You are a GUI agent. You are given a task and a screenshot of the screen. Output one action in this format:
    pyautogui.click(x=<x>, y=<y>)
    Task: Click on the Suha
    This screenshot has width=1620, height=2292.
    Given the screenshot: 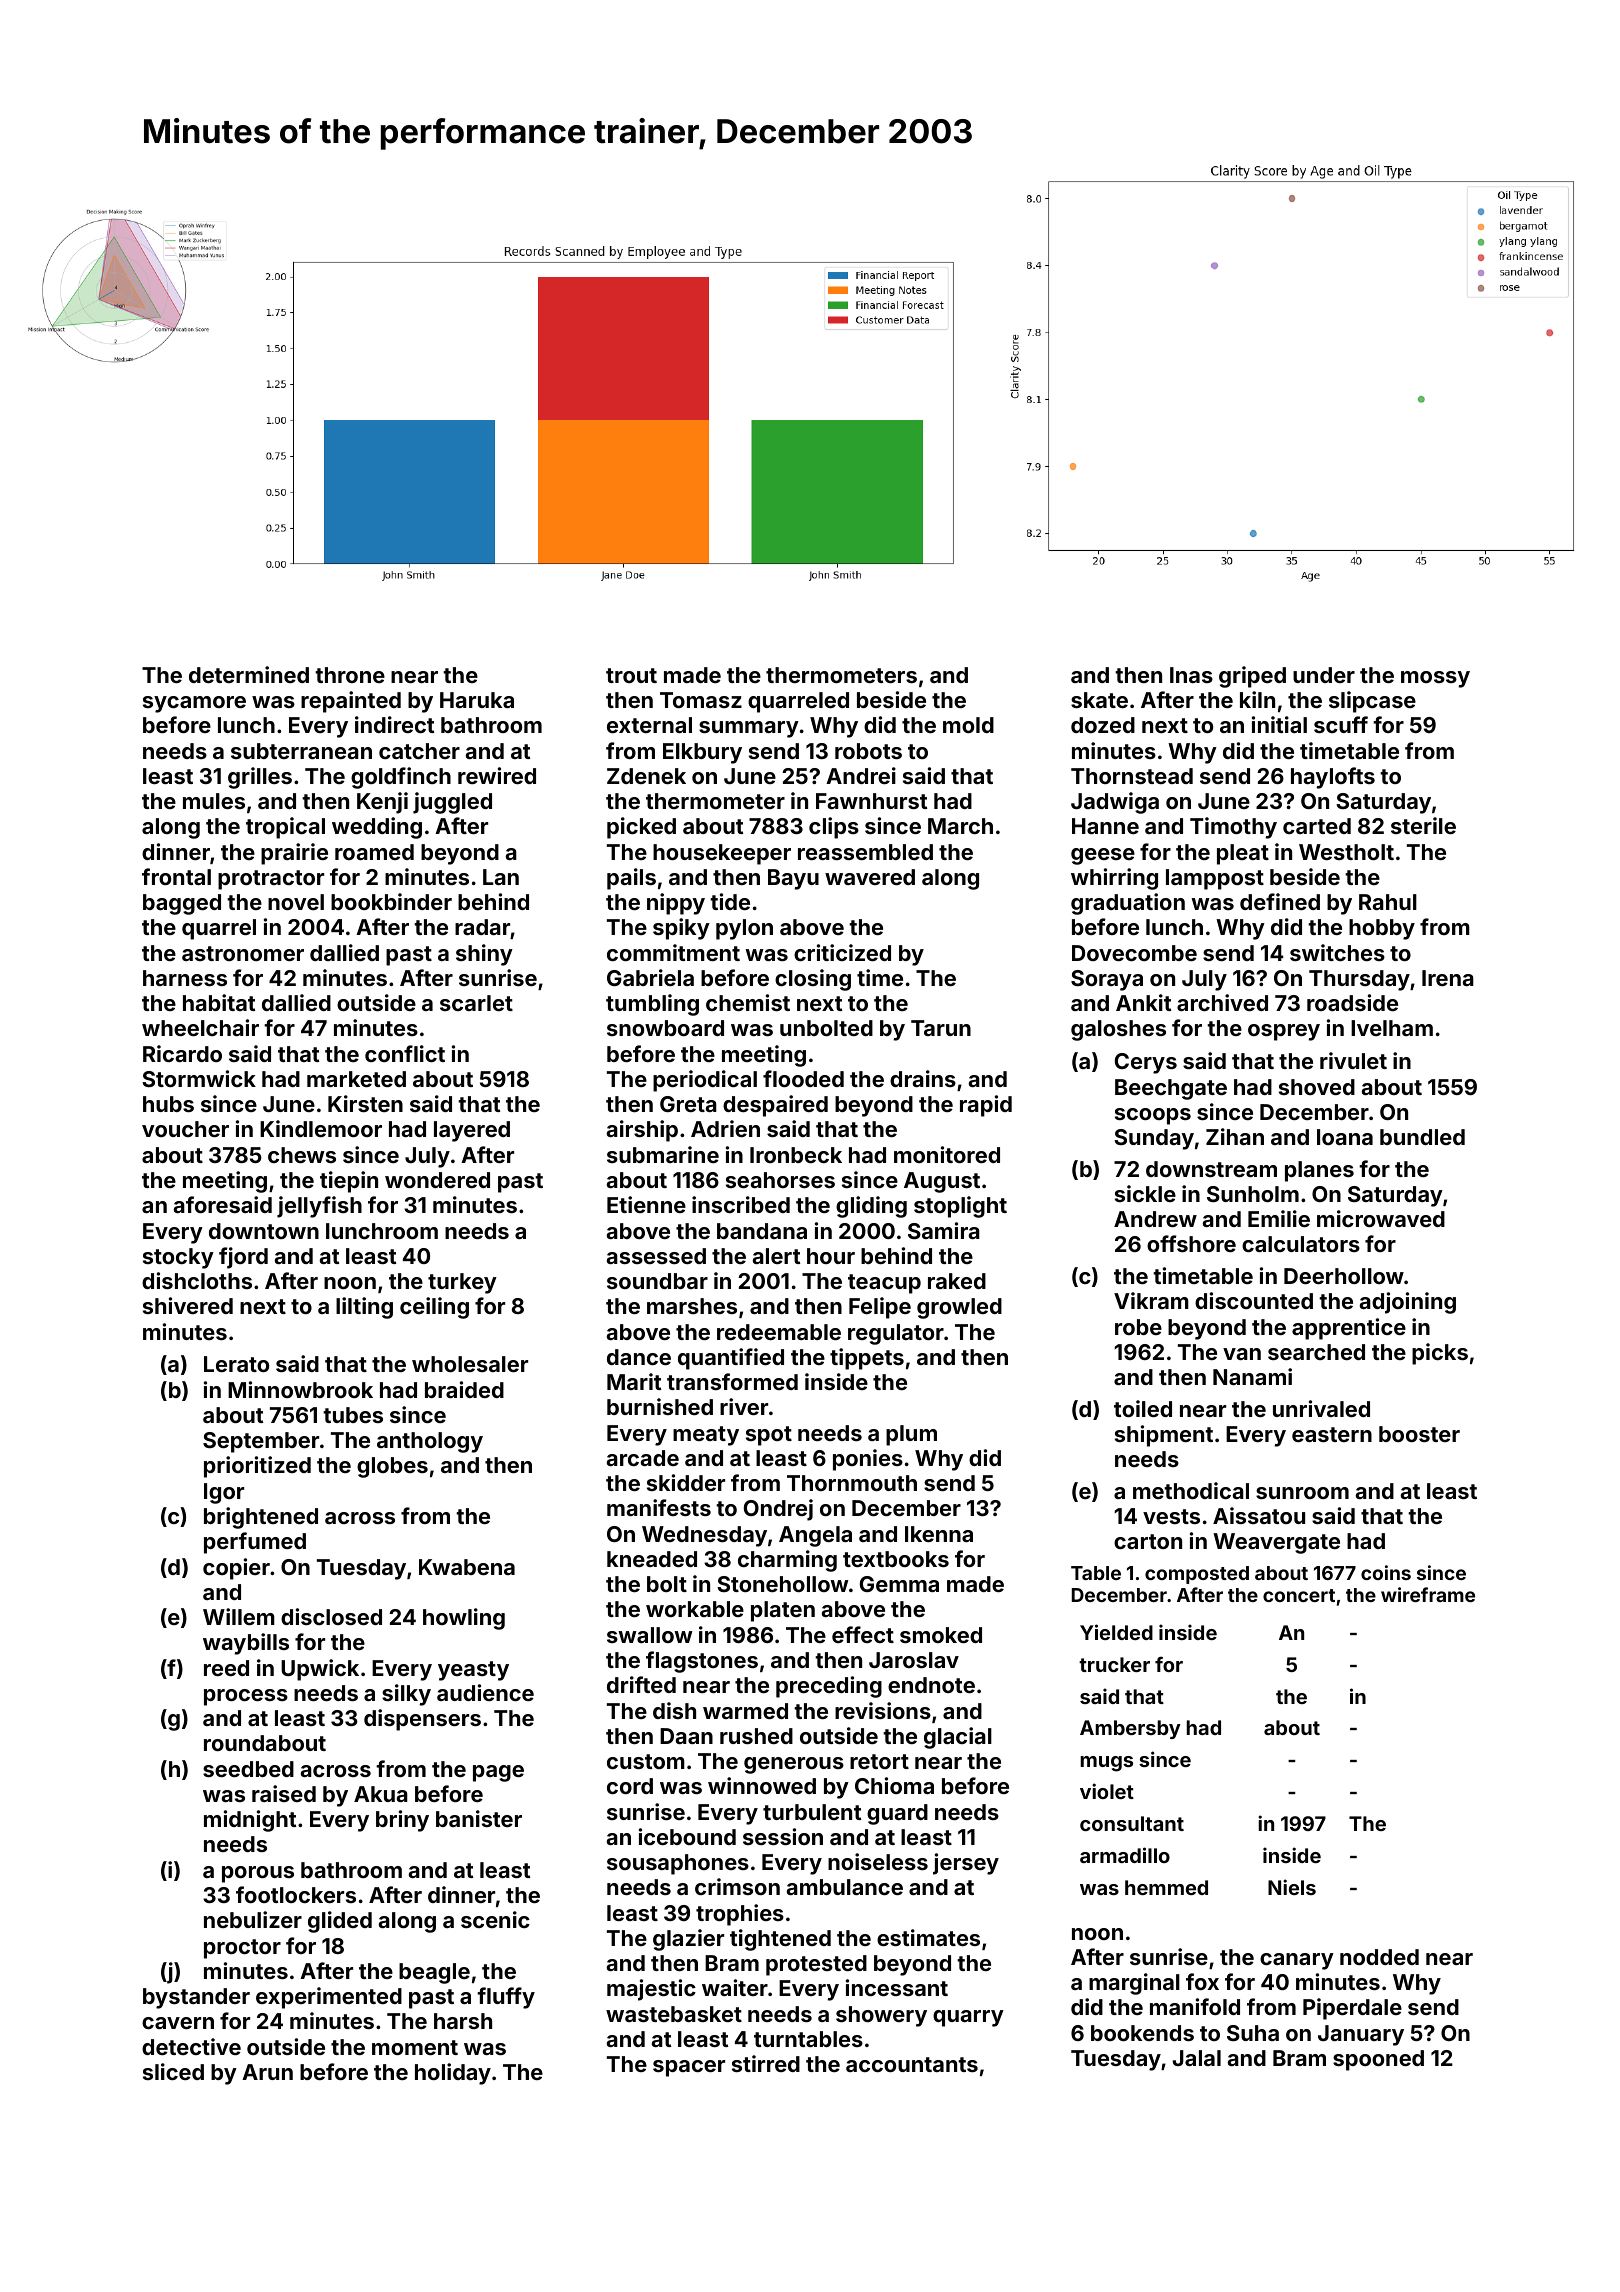 What is the action you would take?
    pyautogui.click(x=1253, y=2033)
